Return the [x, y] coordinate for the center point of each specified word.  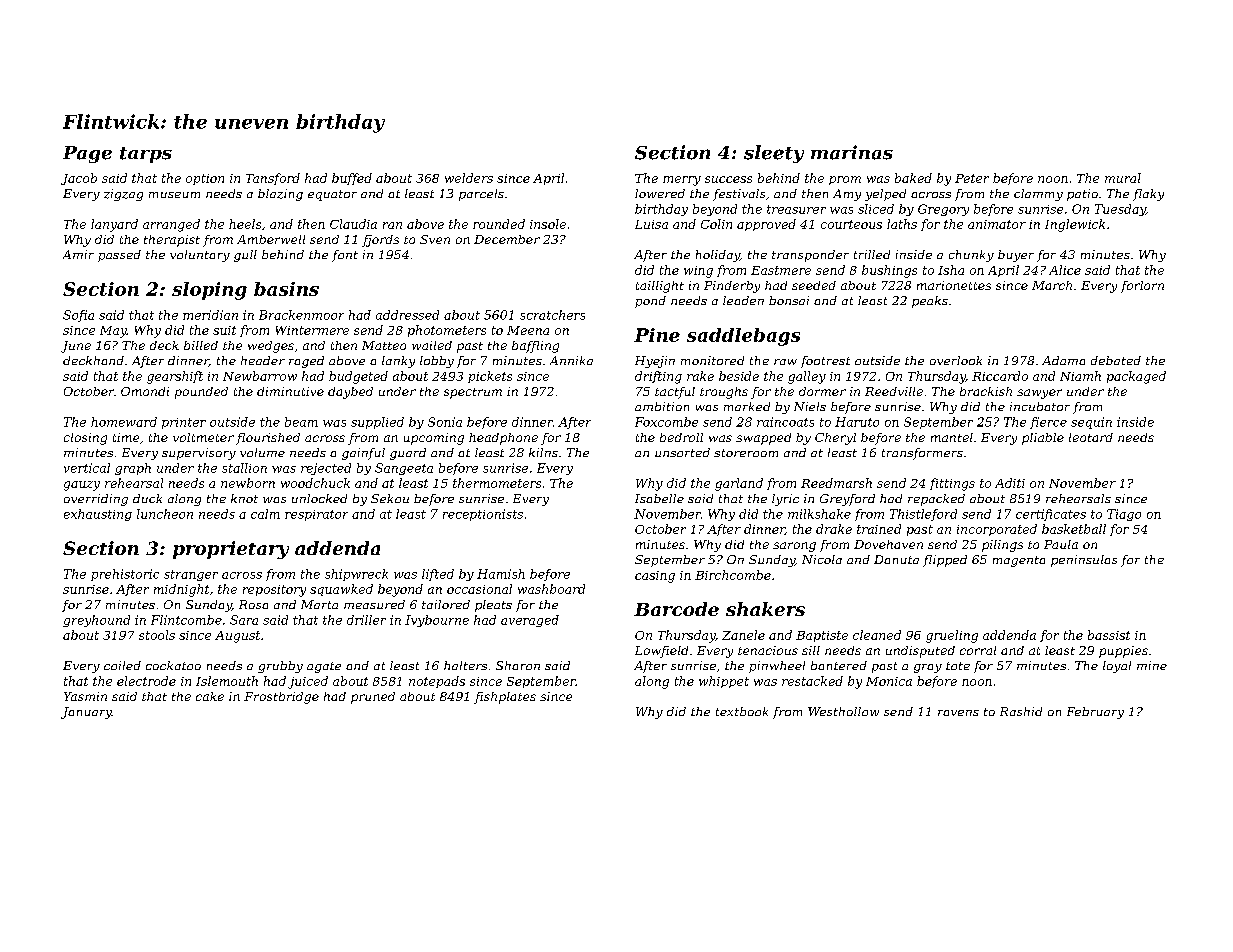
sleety [774, 154]
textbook [742, 711]
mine [1152, 665]
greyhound [96, 621]
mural [1123, 178]
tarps [146, 155]
